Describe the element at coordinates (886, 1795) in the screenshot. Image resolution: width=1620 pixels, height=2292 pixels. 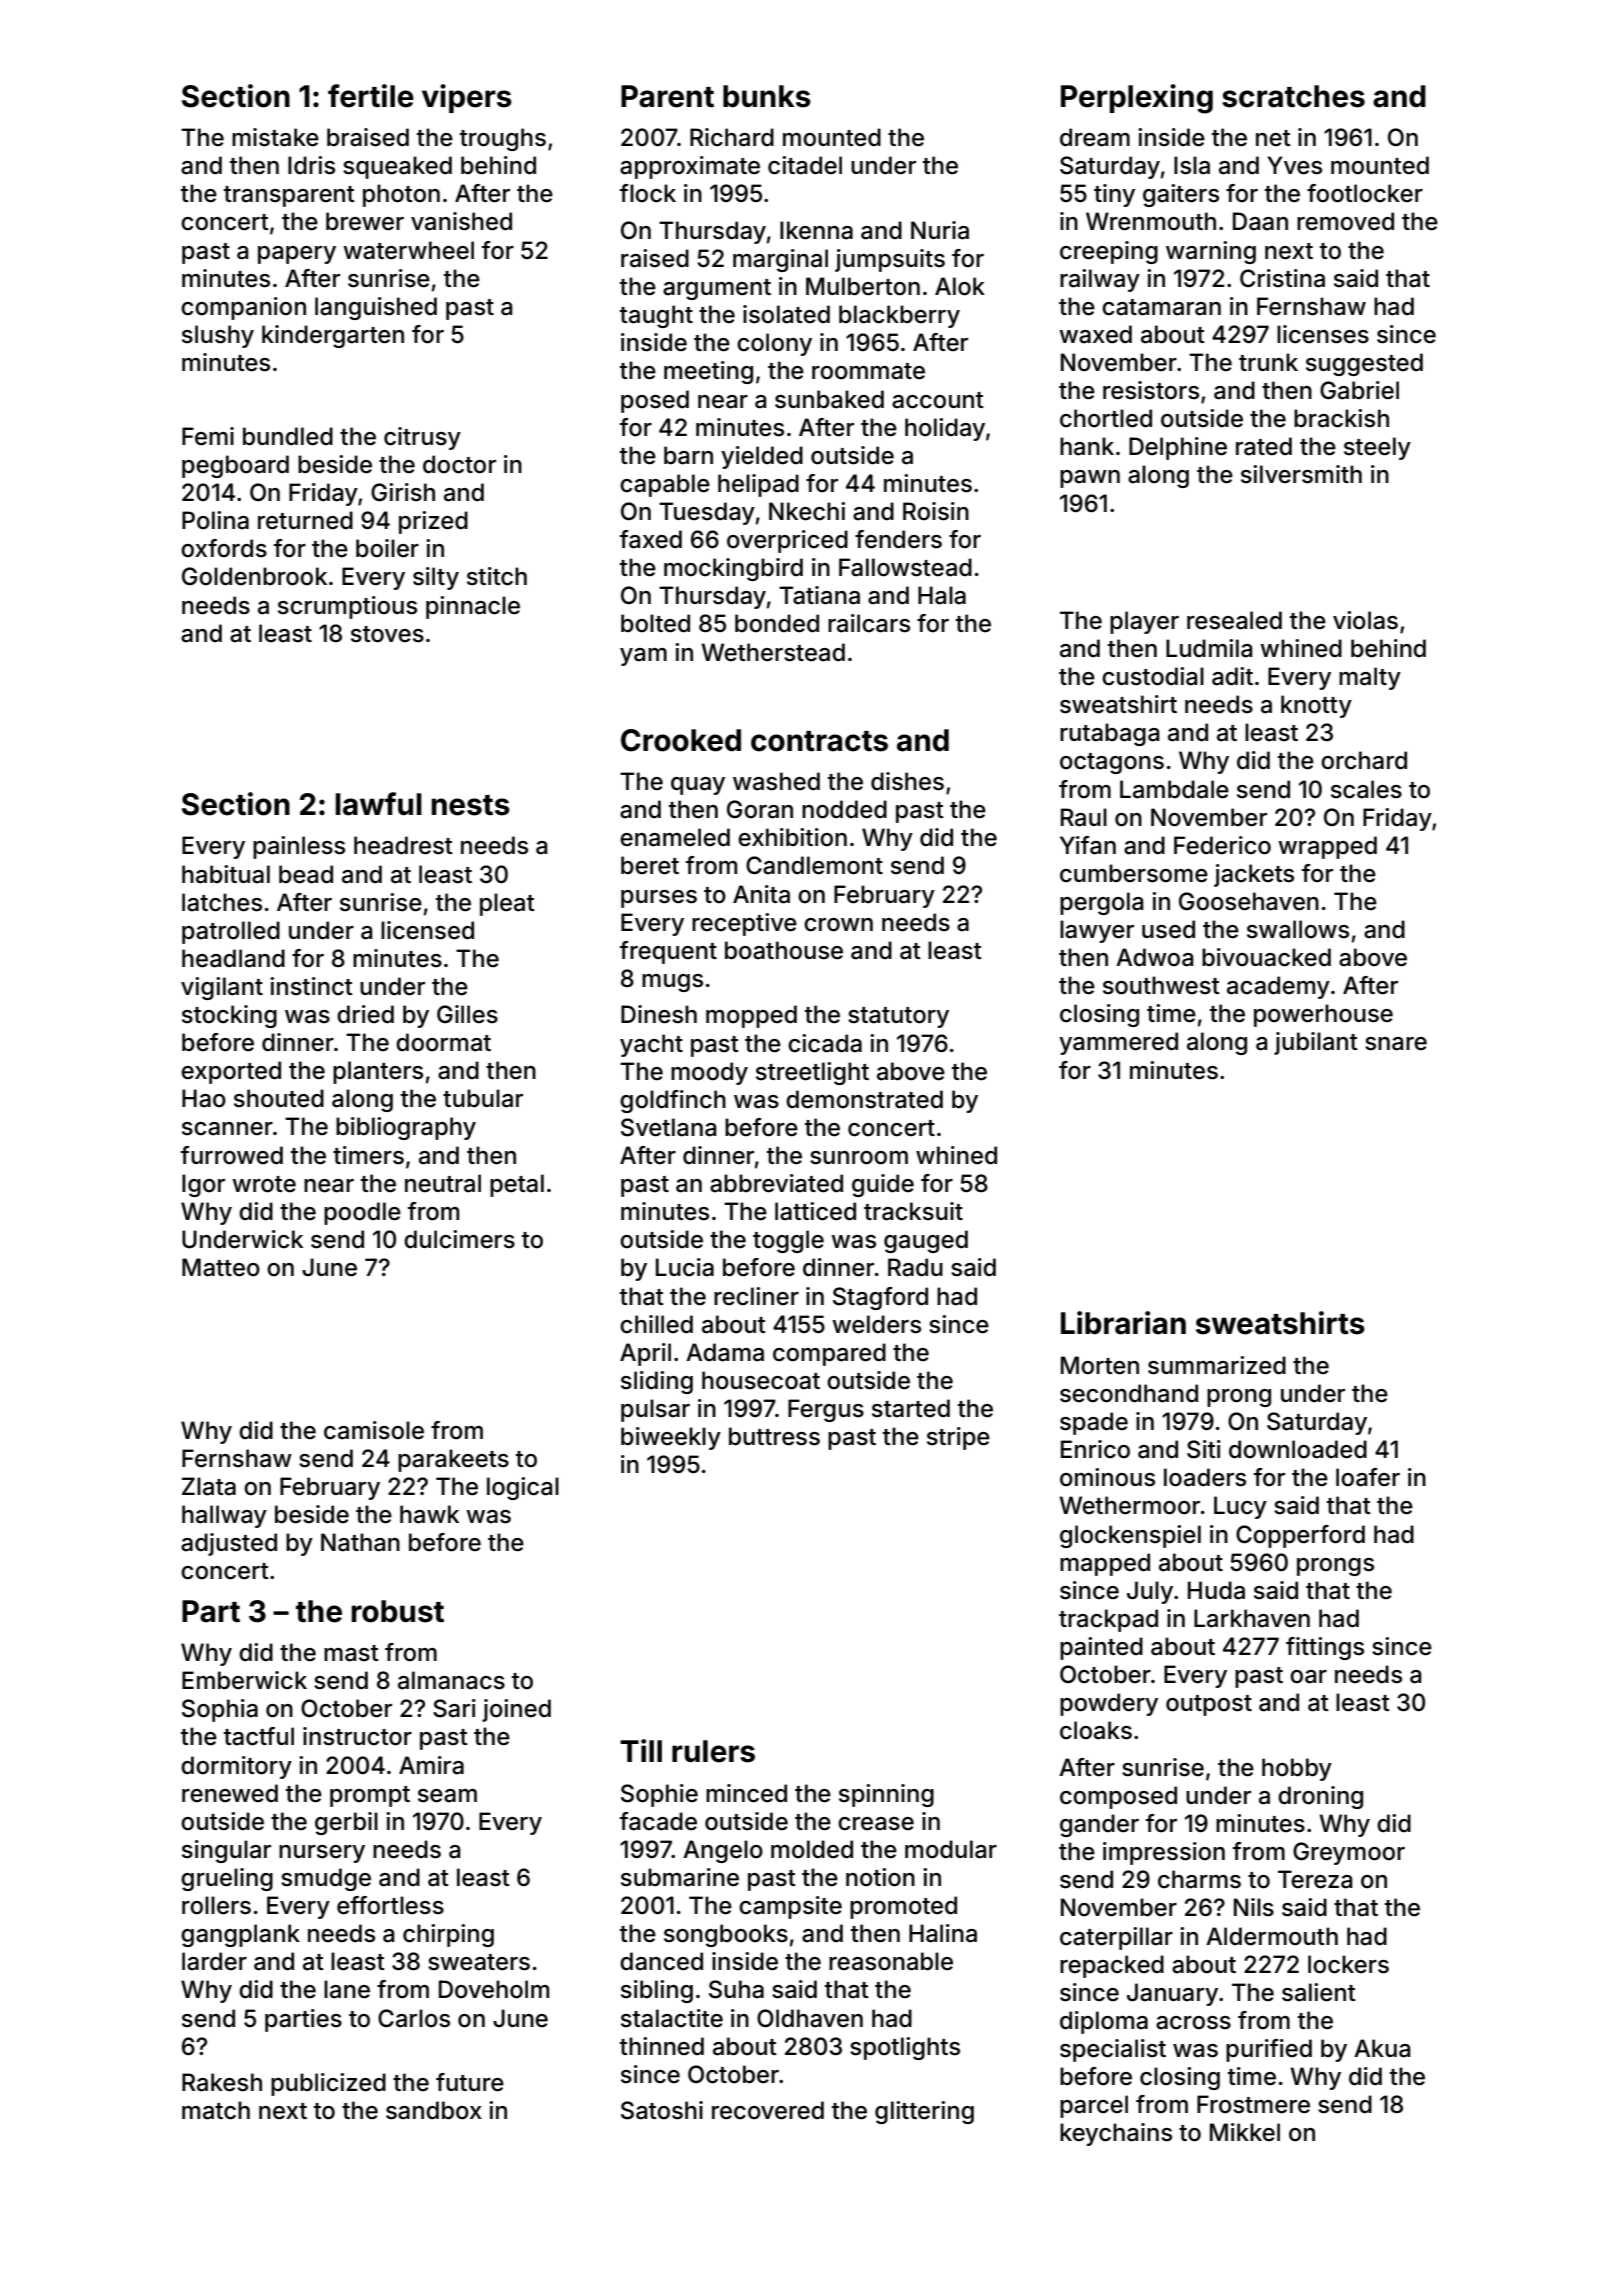
I see `spinning` at that location.
